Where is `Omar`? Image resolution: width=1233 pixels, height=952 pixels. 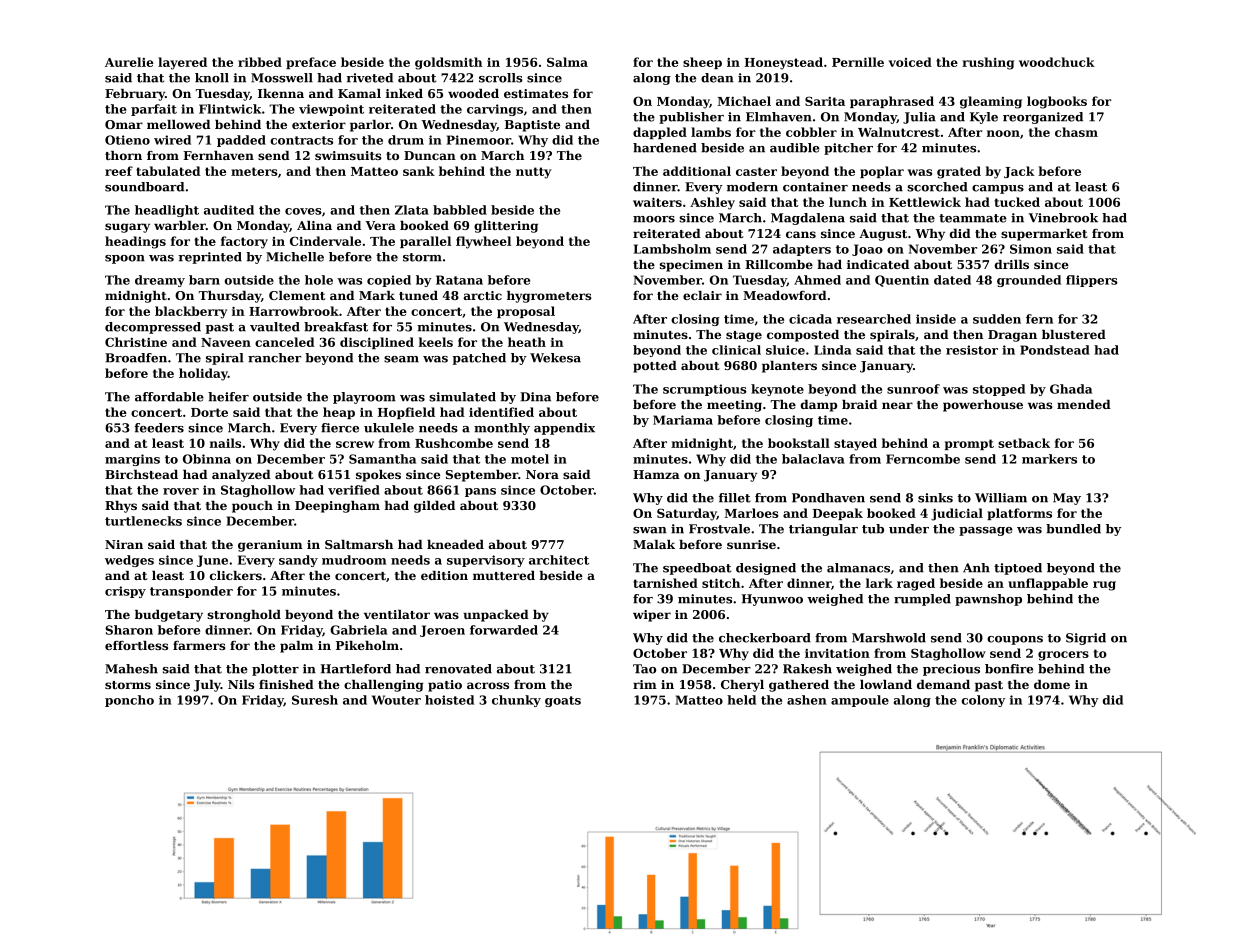
Omar is located at coordinates (124, 124).
